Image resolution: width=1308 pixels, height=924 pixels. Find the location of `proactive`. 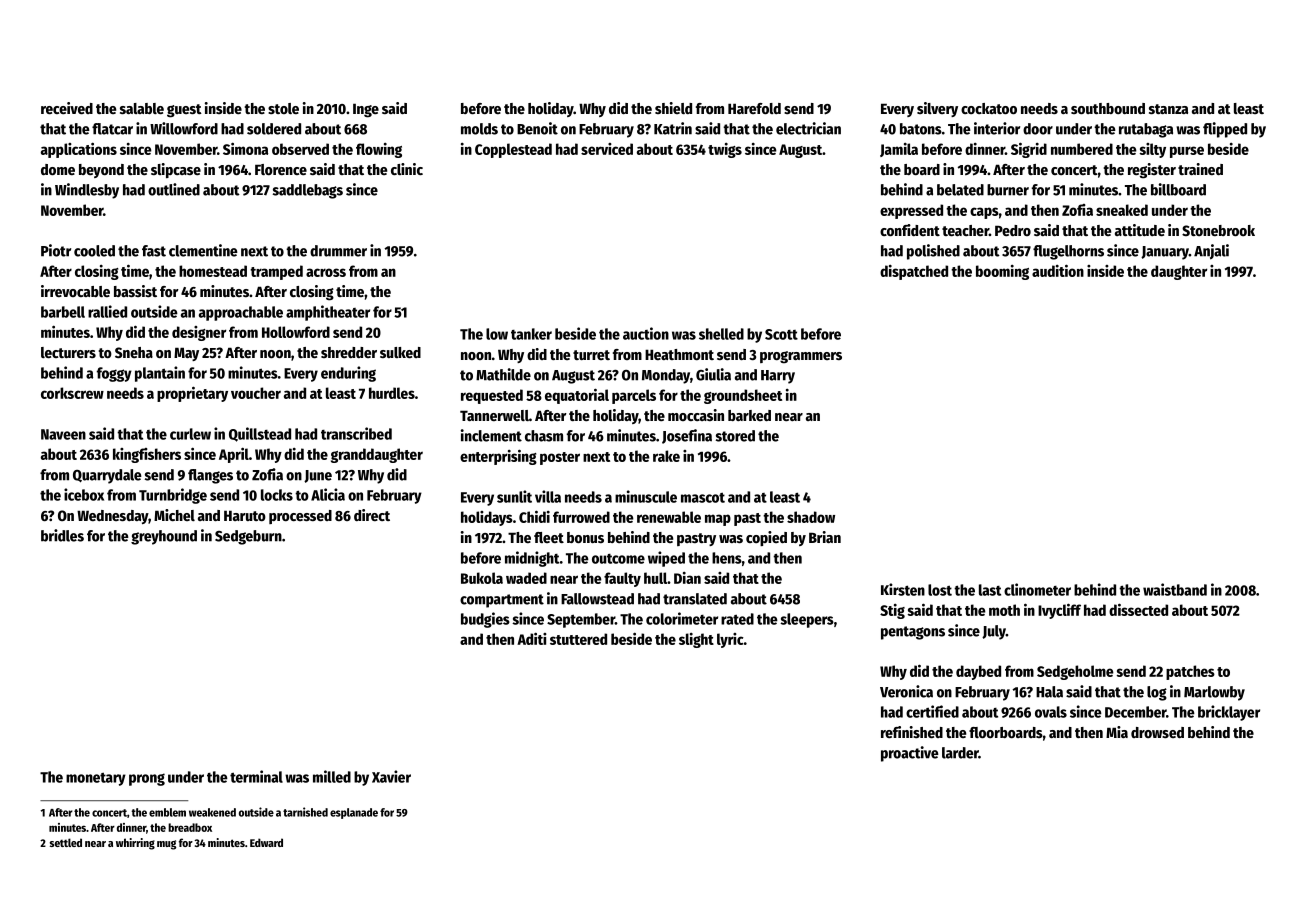

proactive is located at coordinates (910, 754).
